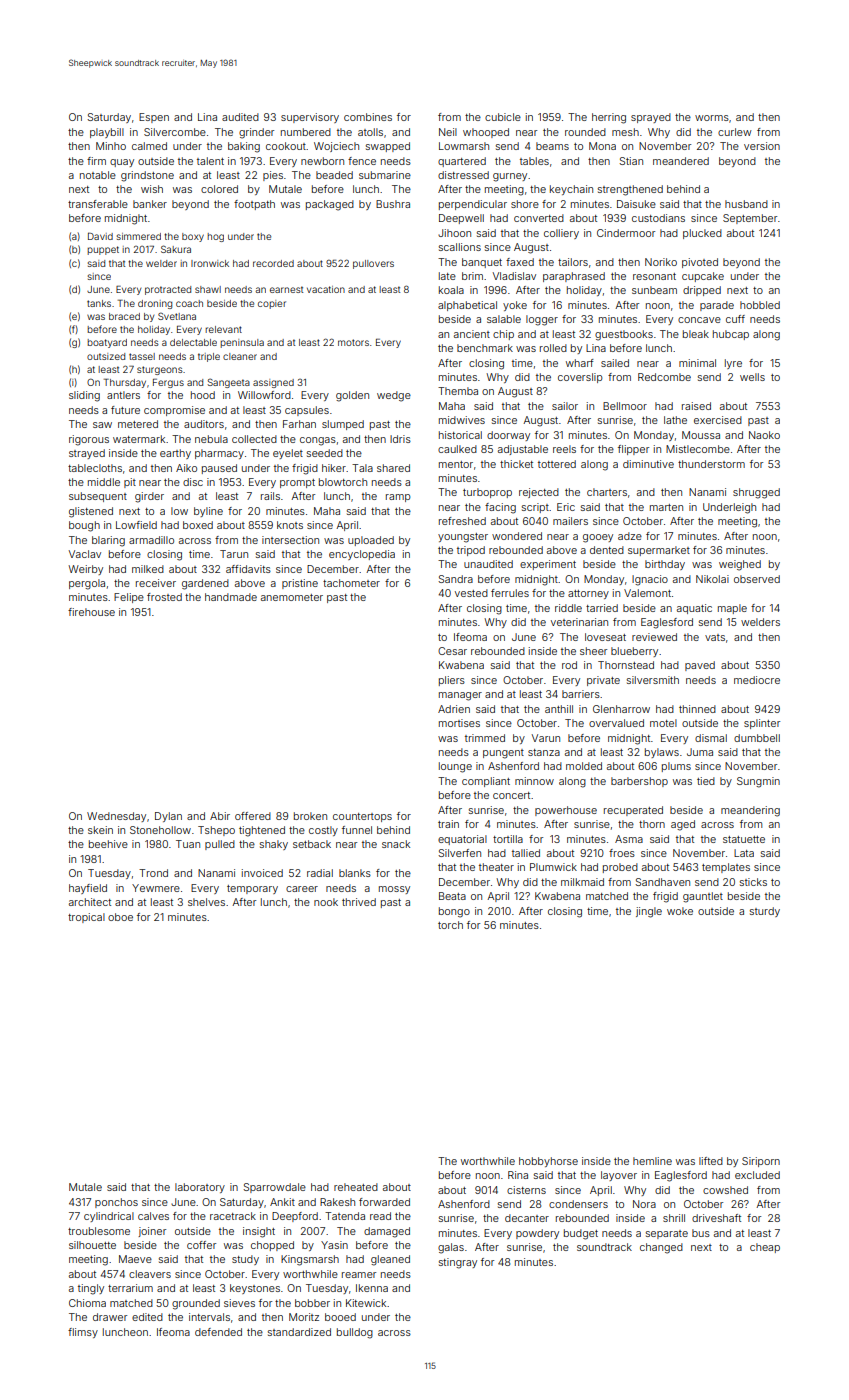 The width and height of the screenshot is (849, 1400). I want to click on benchmark, so click(485, 348).
